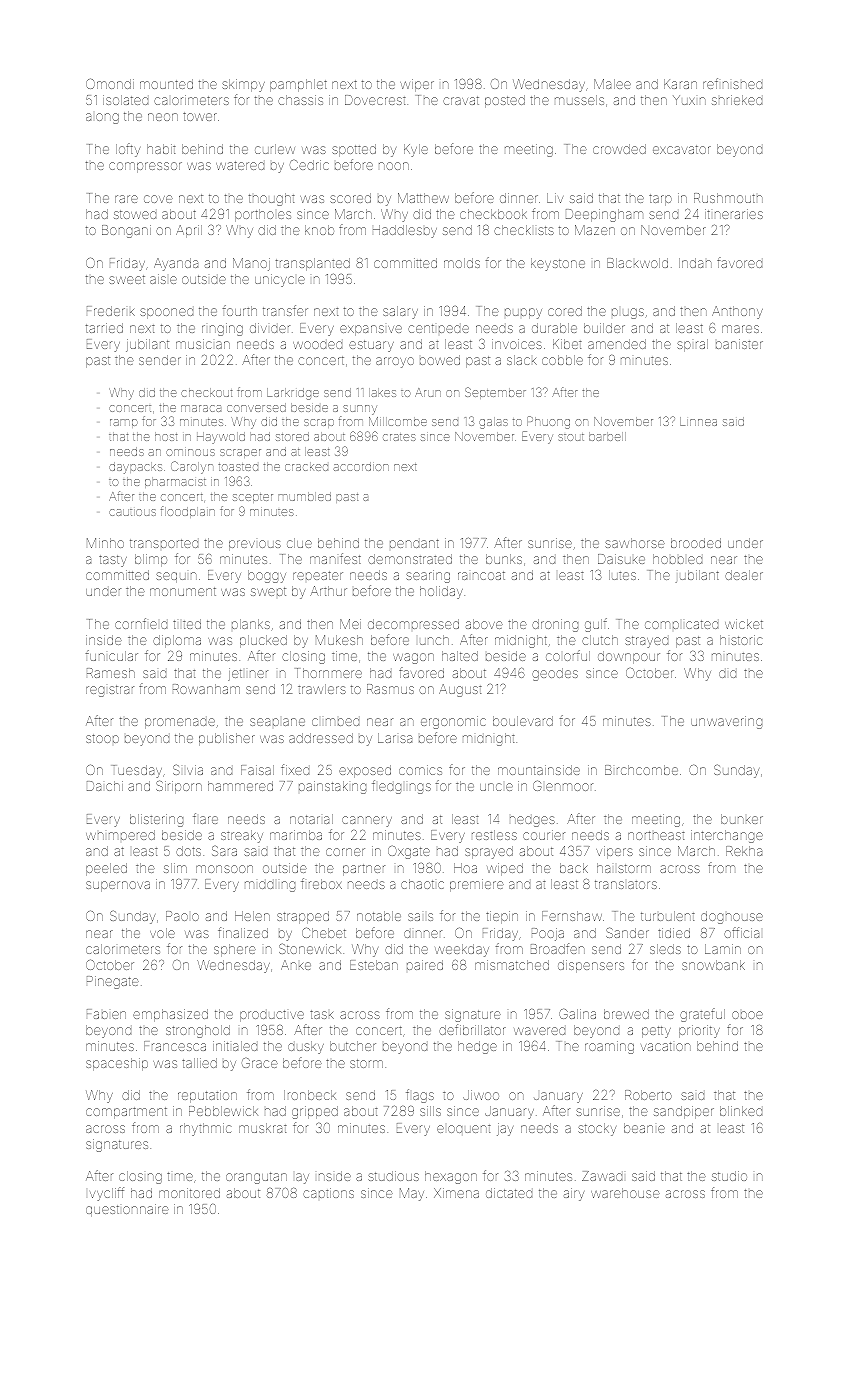  Describe the element at coordinates (732, 83) in the screenshot. I see `refinished` at that location.
